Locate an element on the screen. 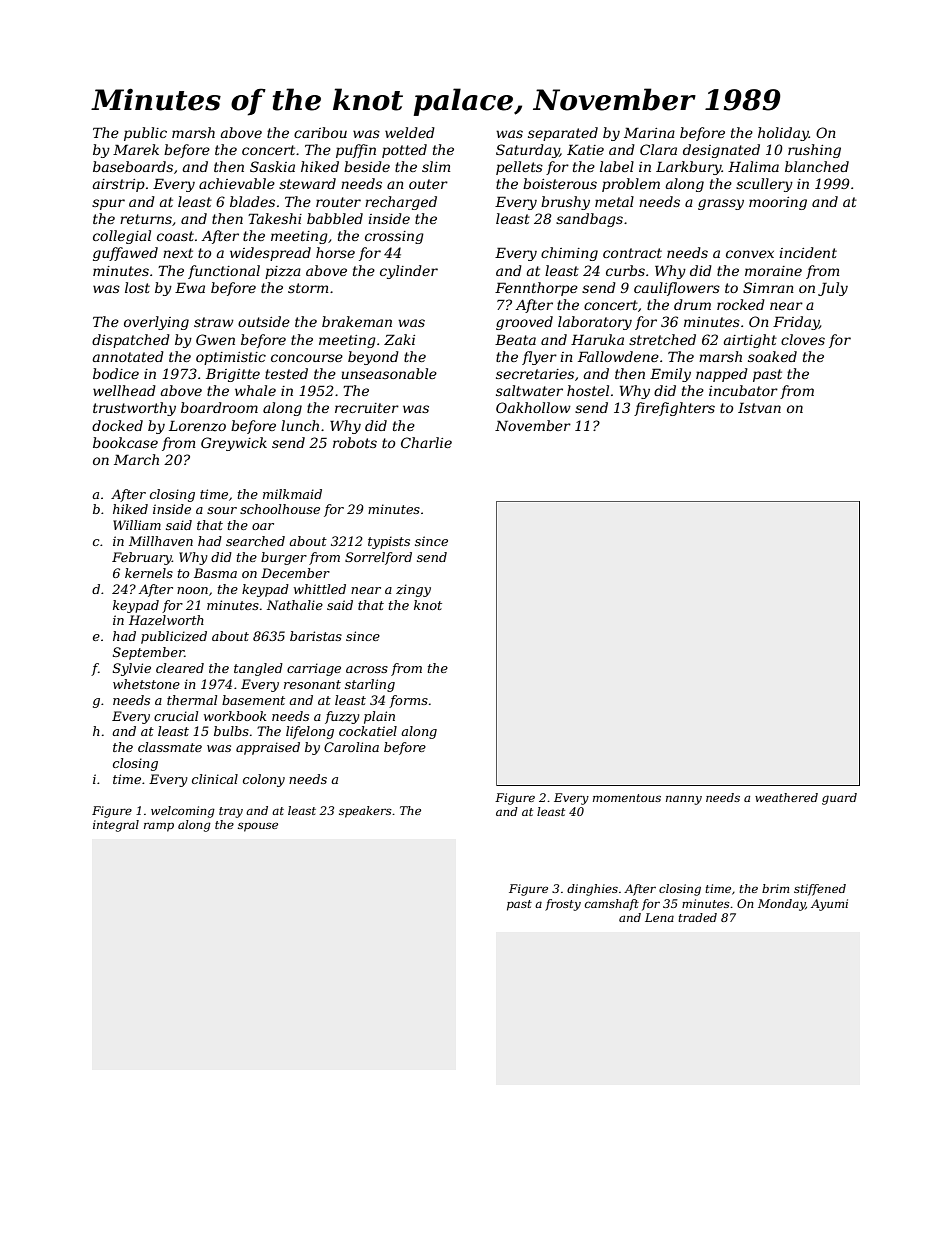 The image size is (952, 1233). lost is located at coordinates (137, 287).
